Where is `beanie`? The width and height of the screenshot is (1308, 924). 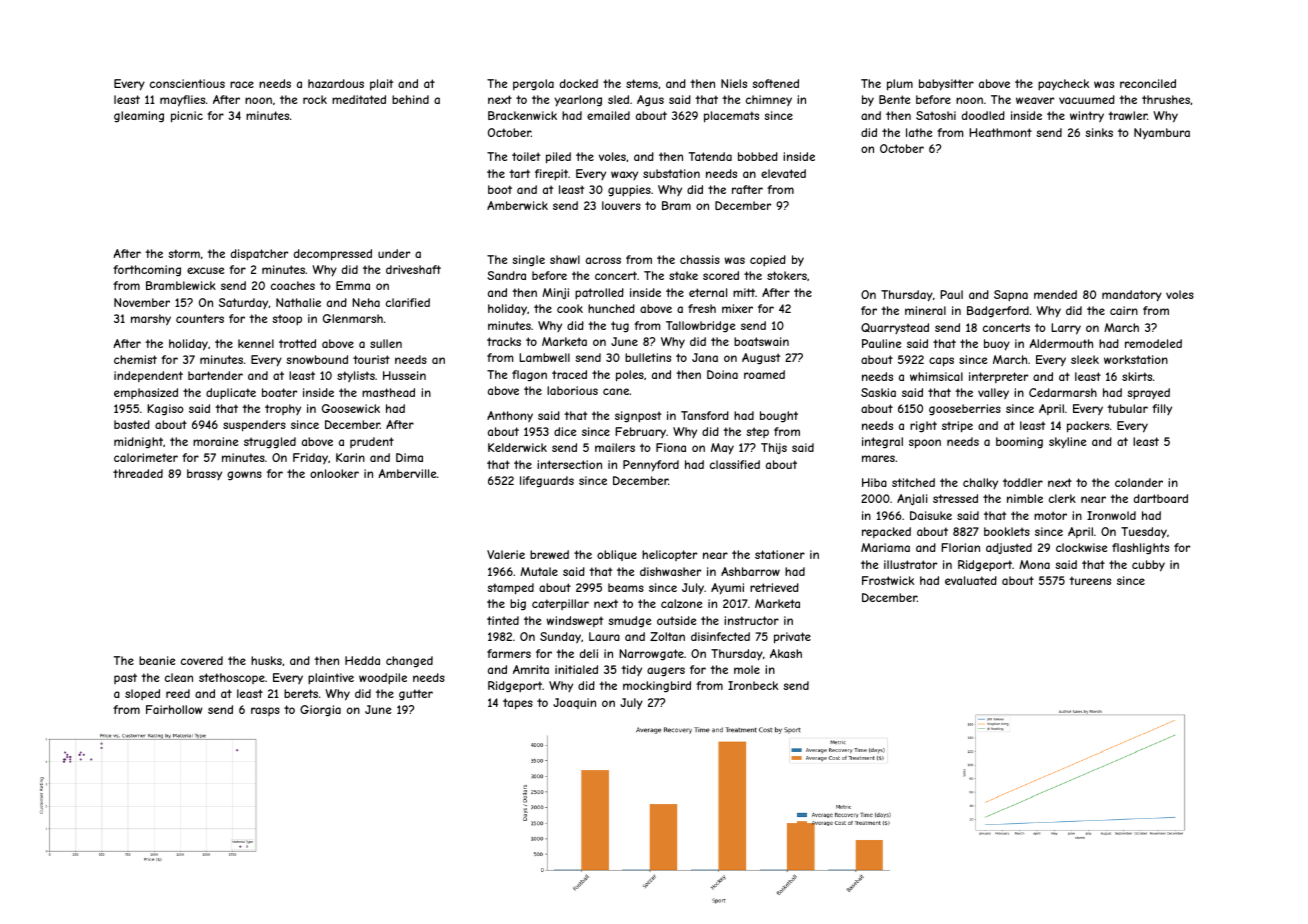
beanie is located at coordinates (157, 660).
